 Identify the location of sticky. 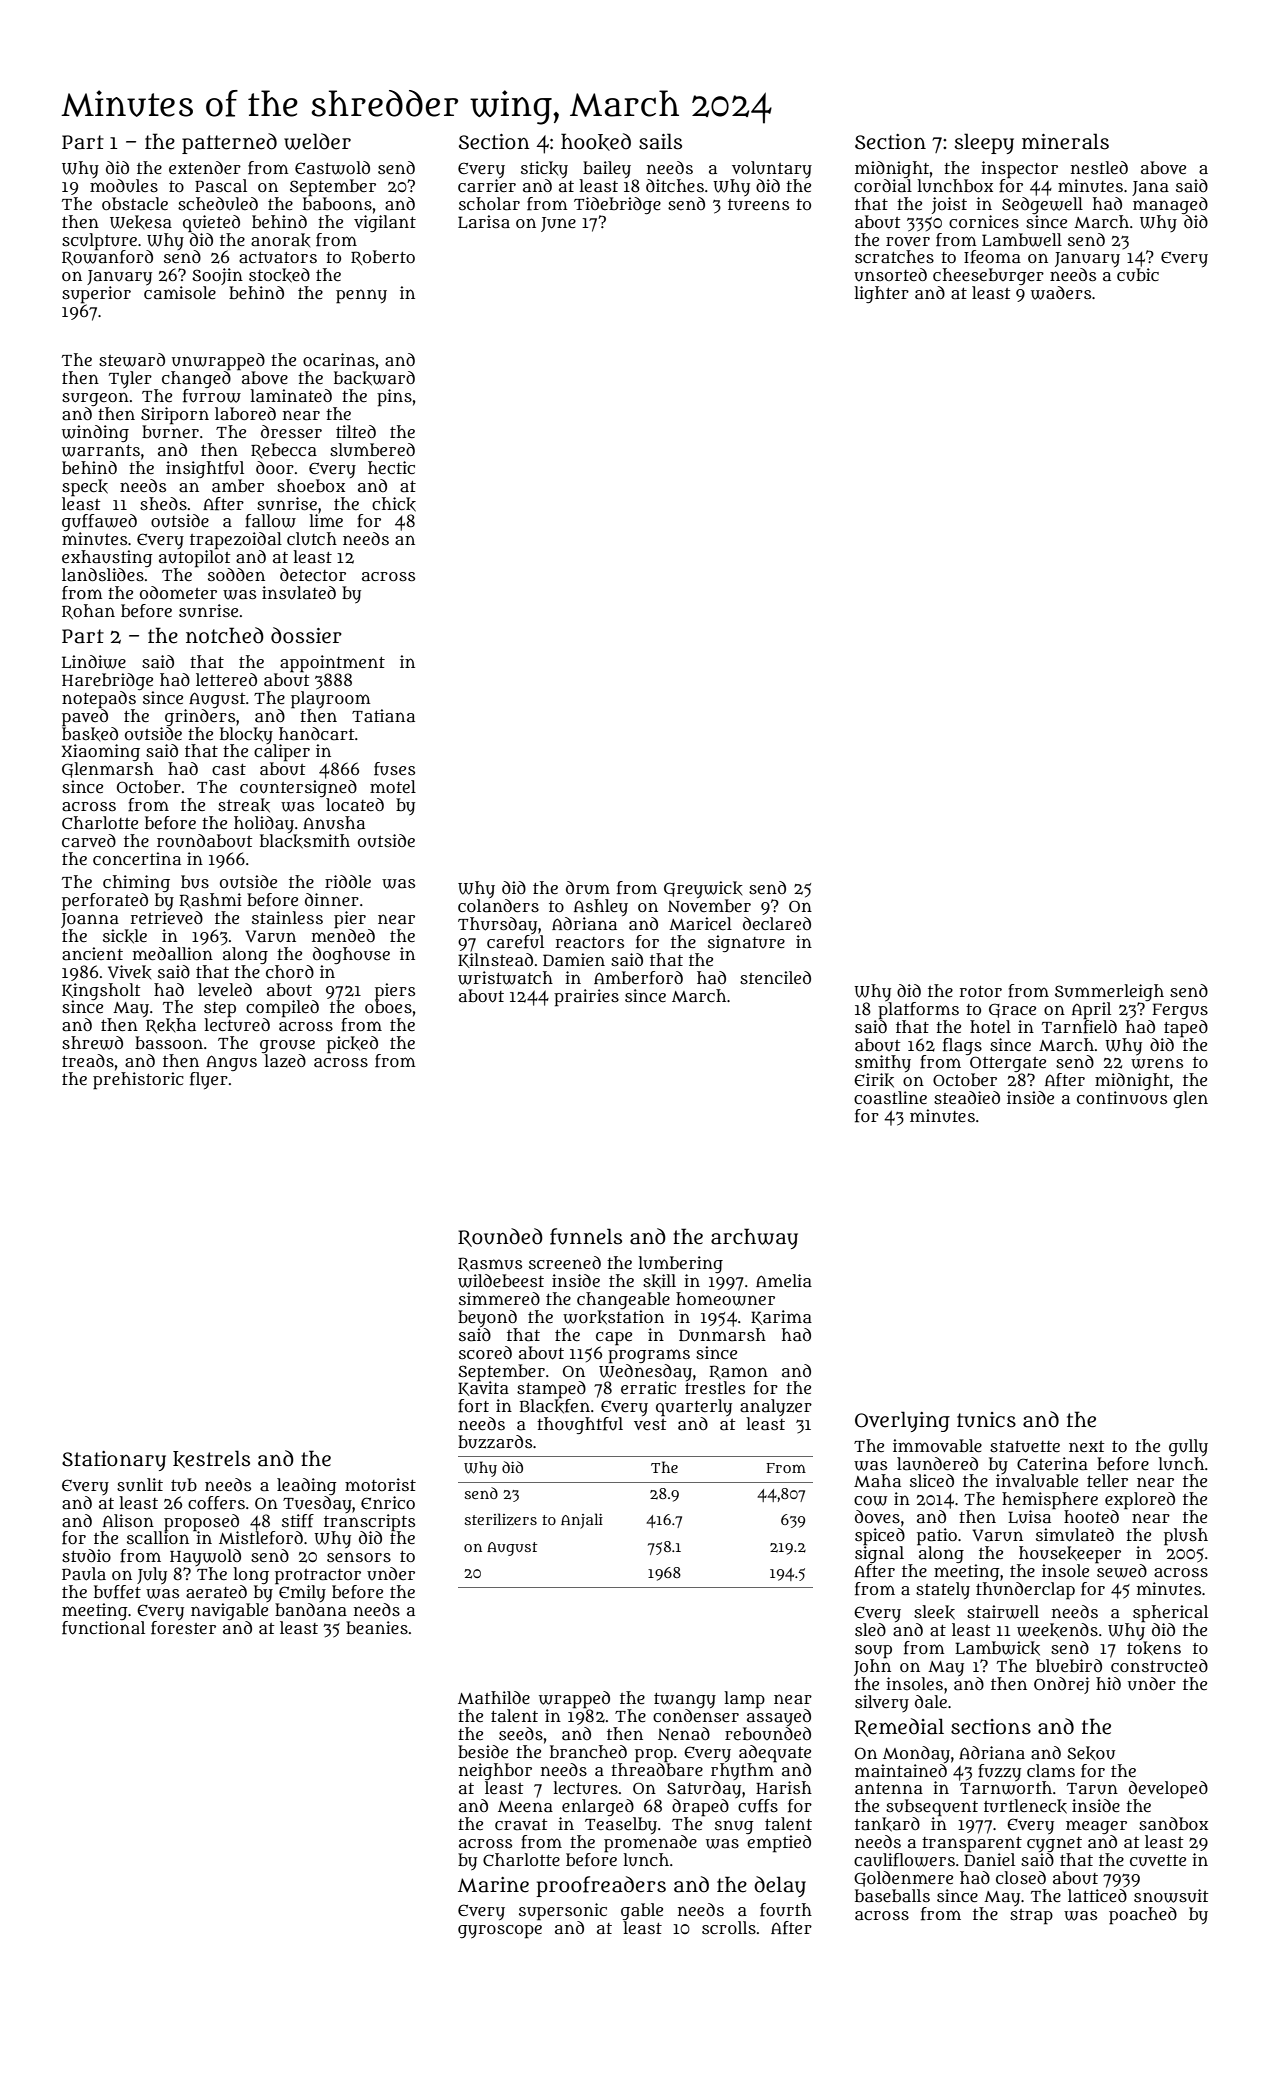
(544, 169).
